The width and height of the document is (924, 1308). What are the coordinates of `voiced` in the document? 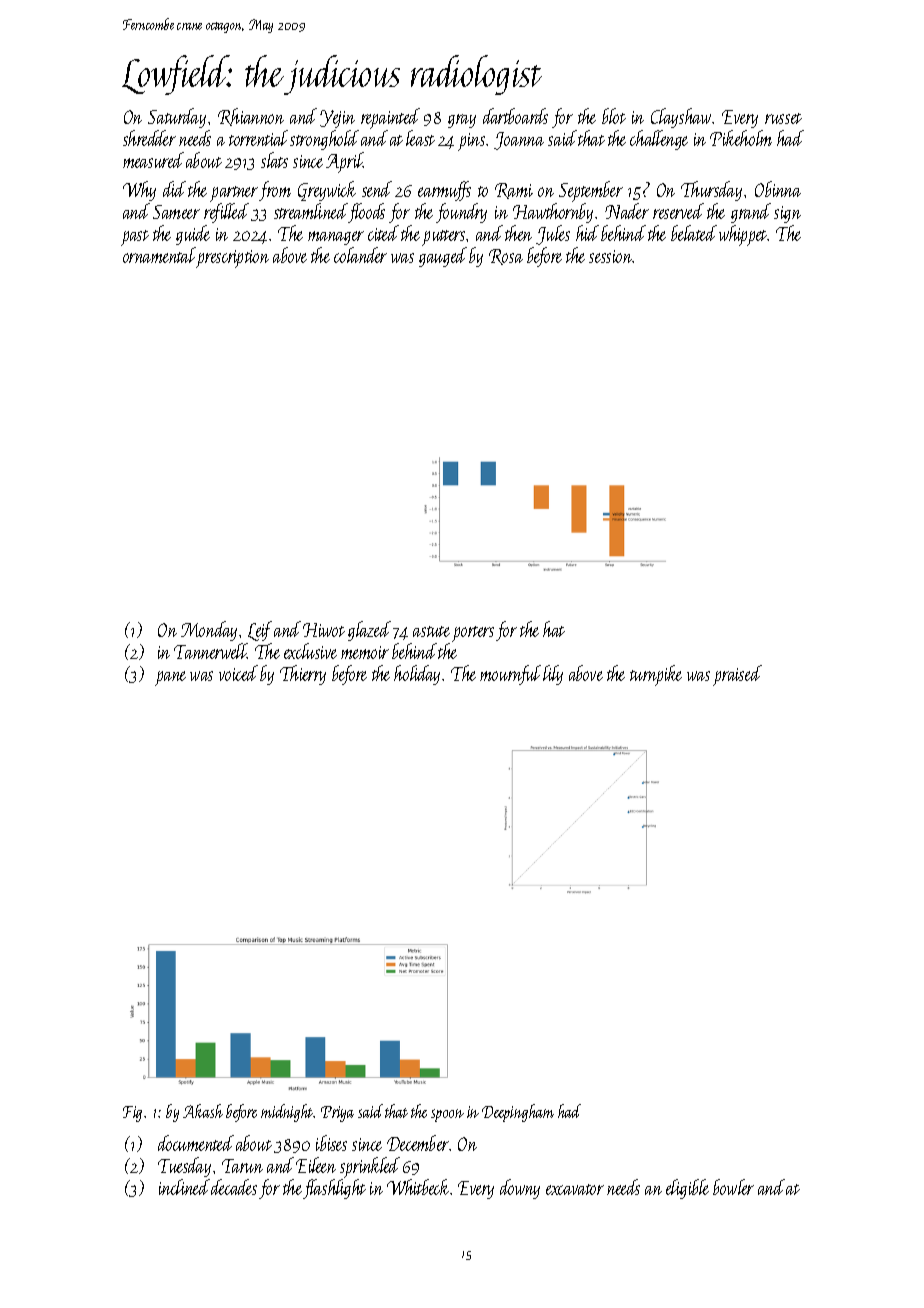 It's located at (238, 673).
